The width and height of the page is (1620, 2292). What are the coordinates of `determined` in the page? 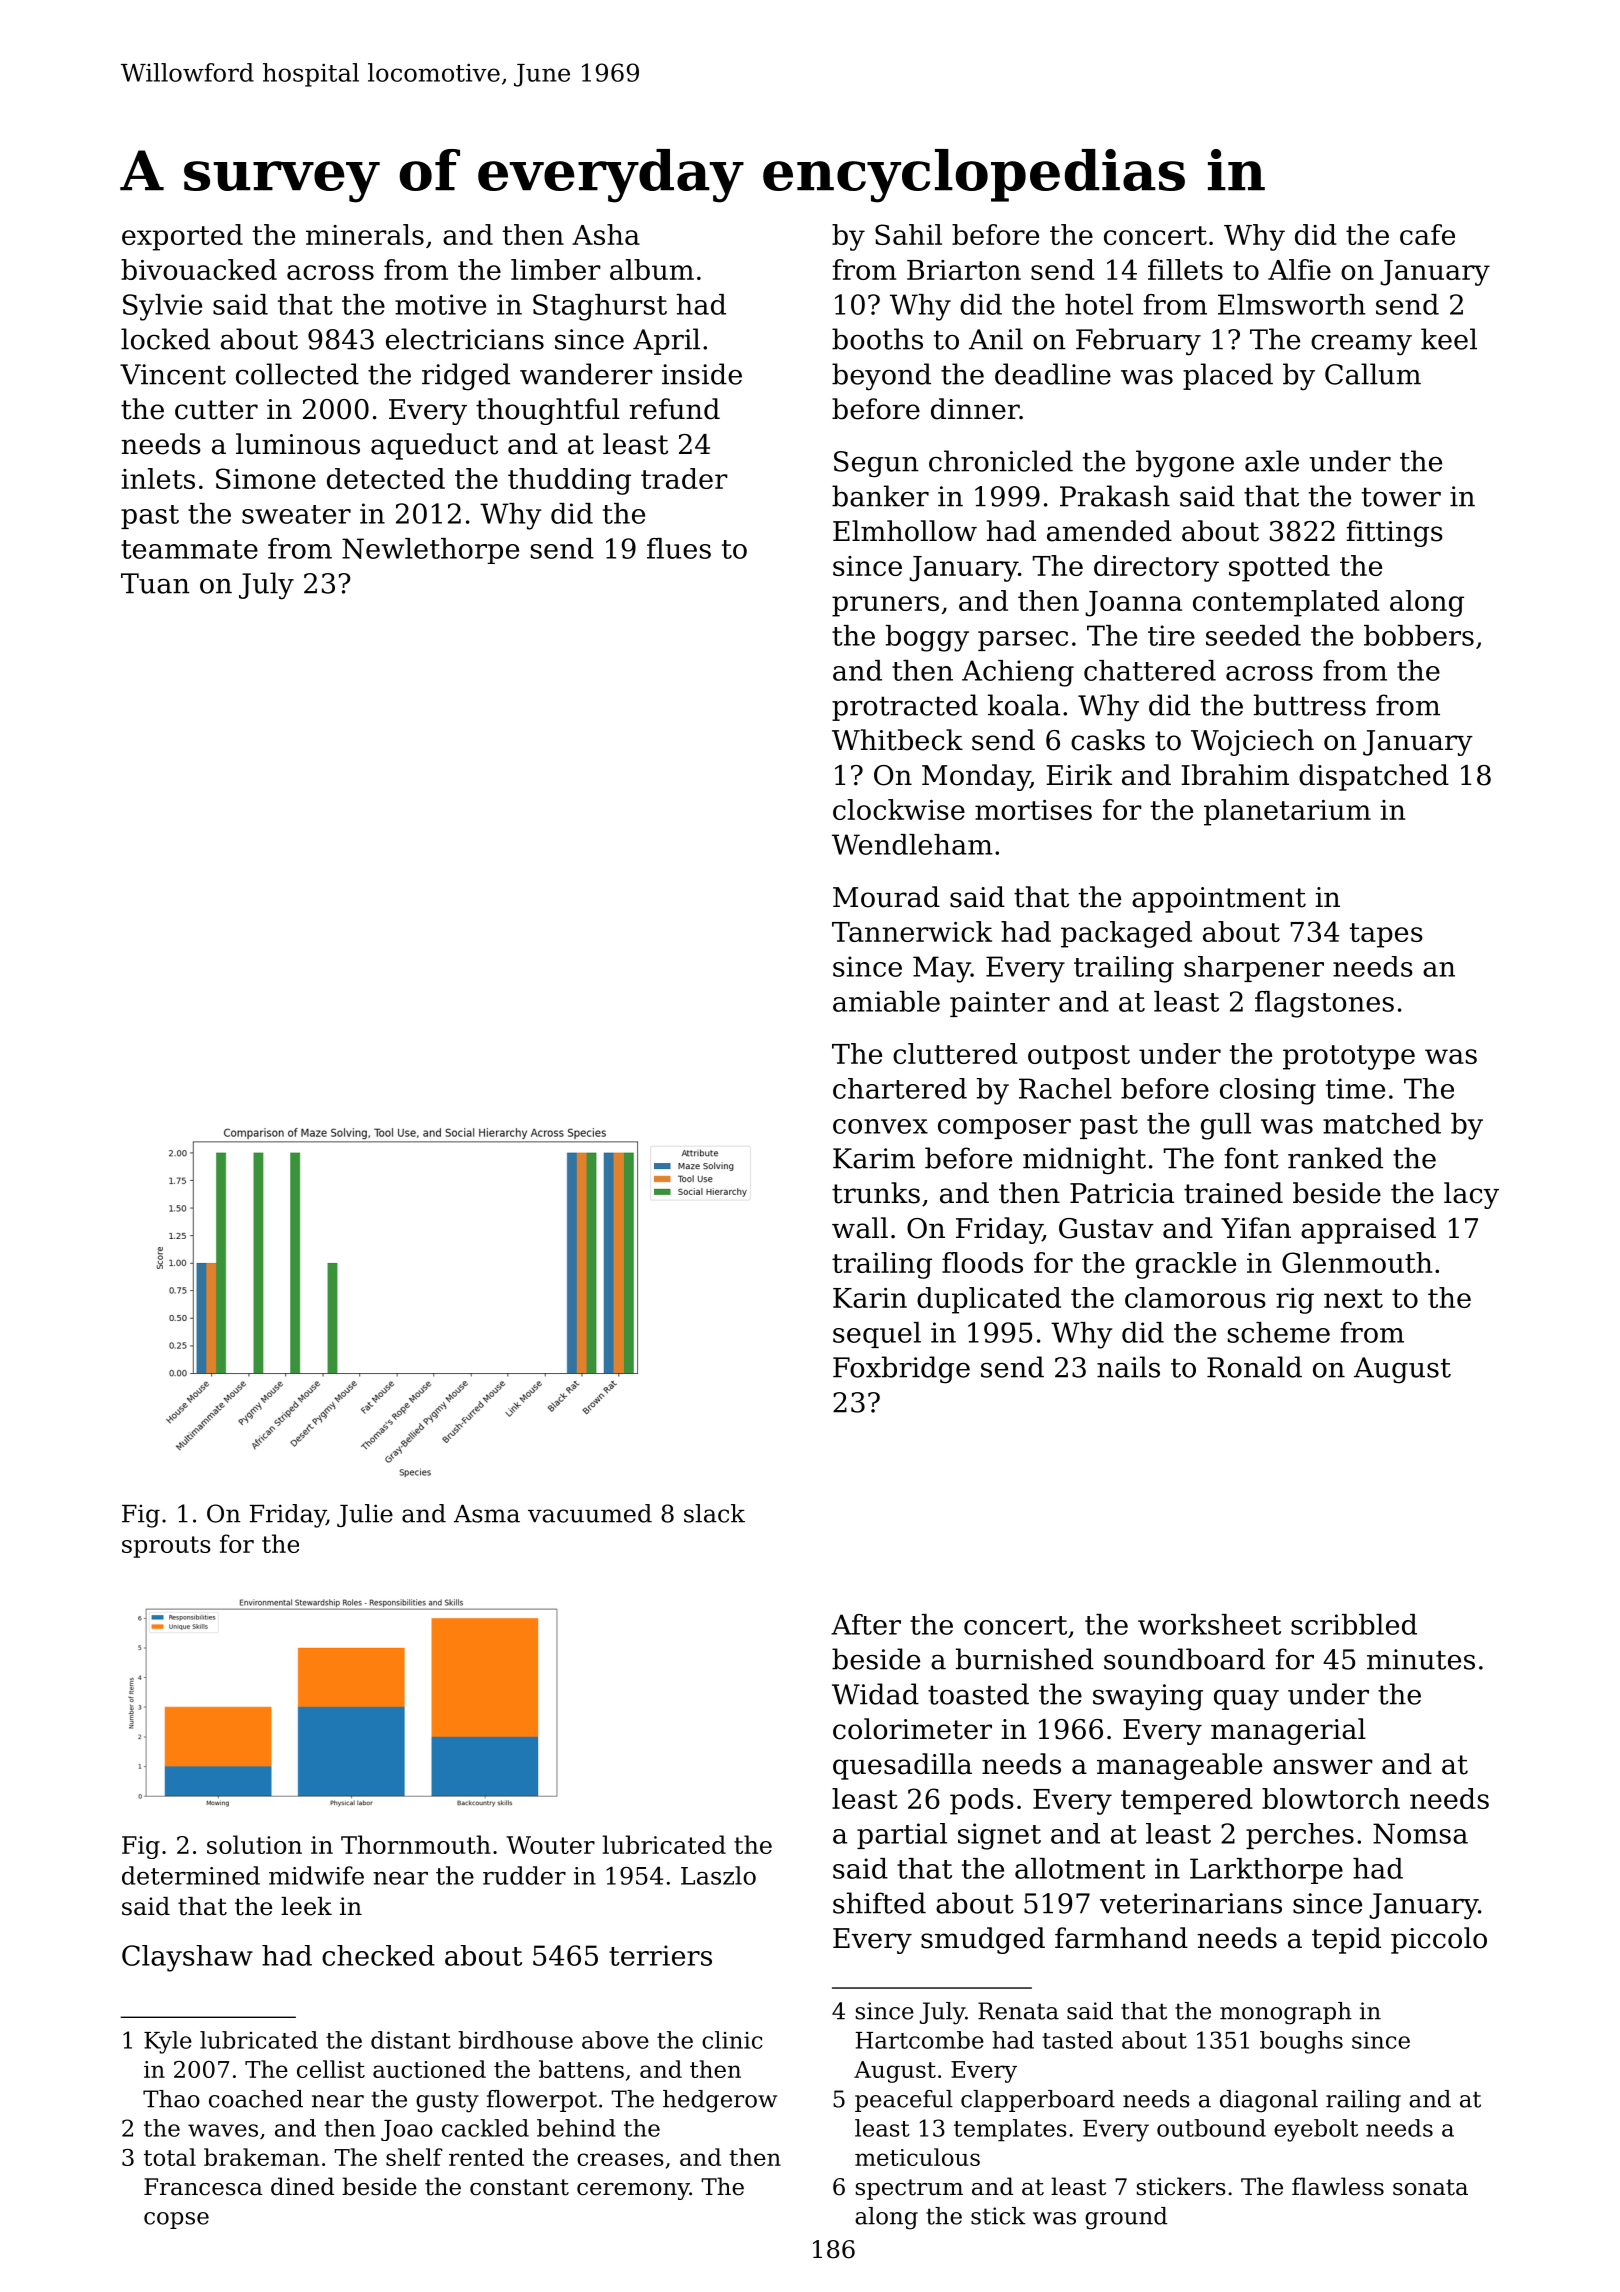 It's located at (191, 1875).
